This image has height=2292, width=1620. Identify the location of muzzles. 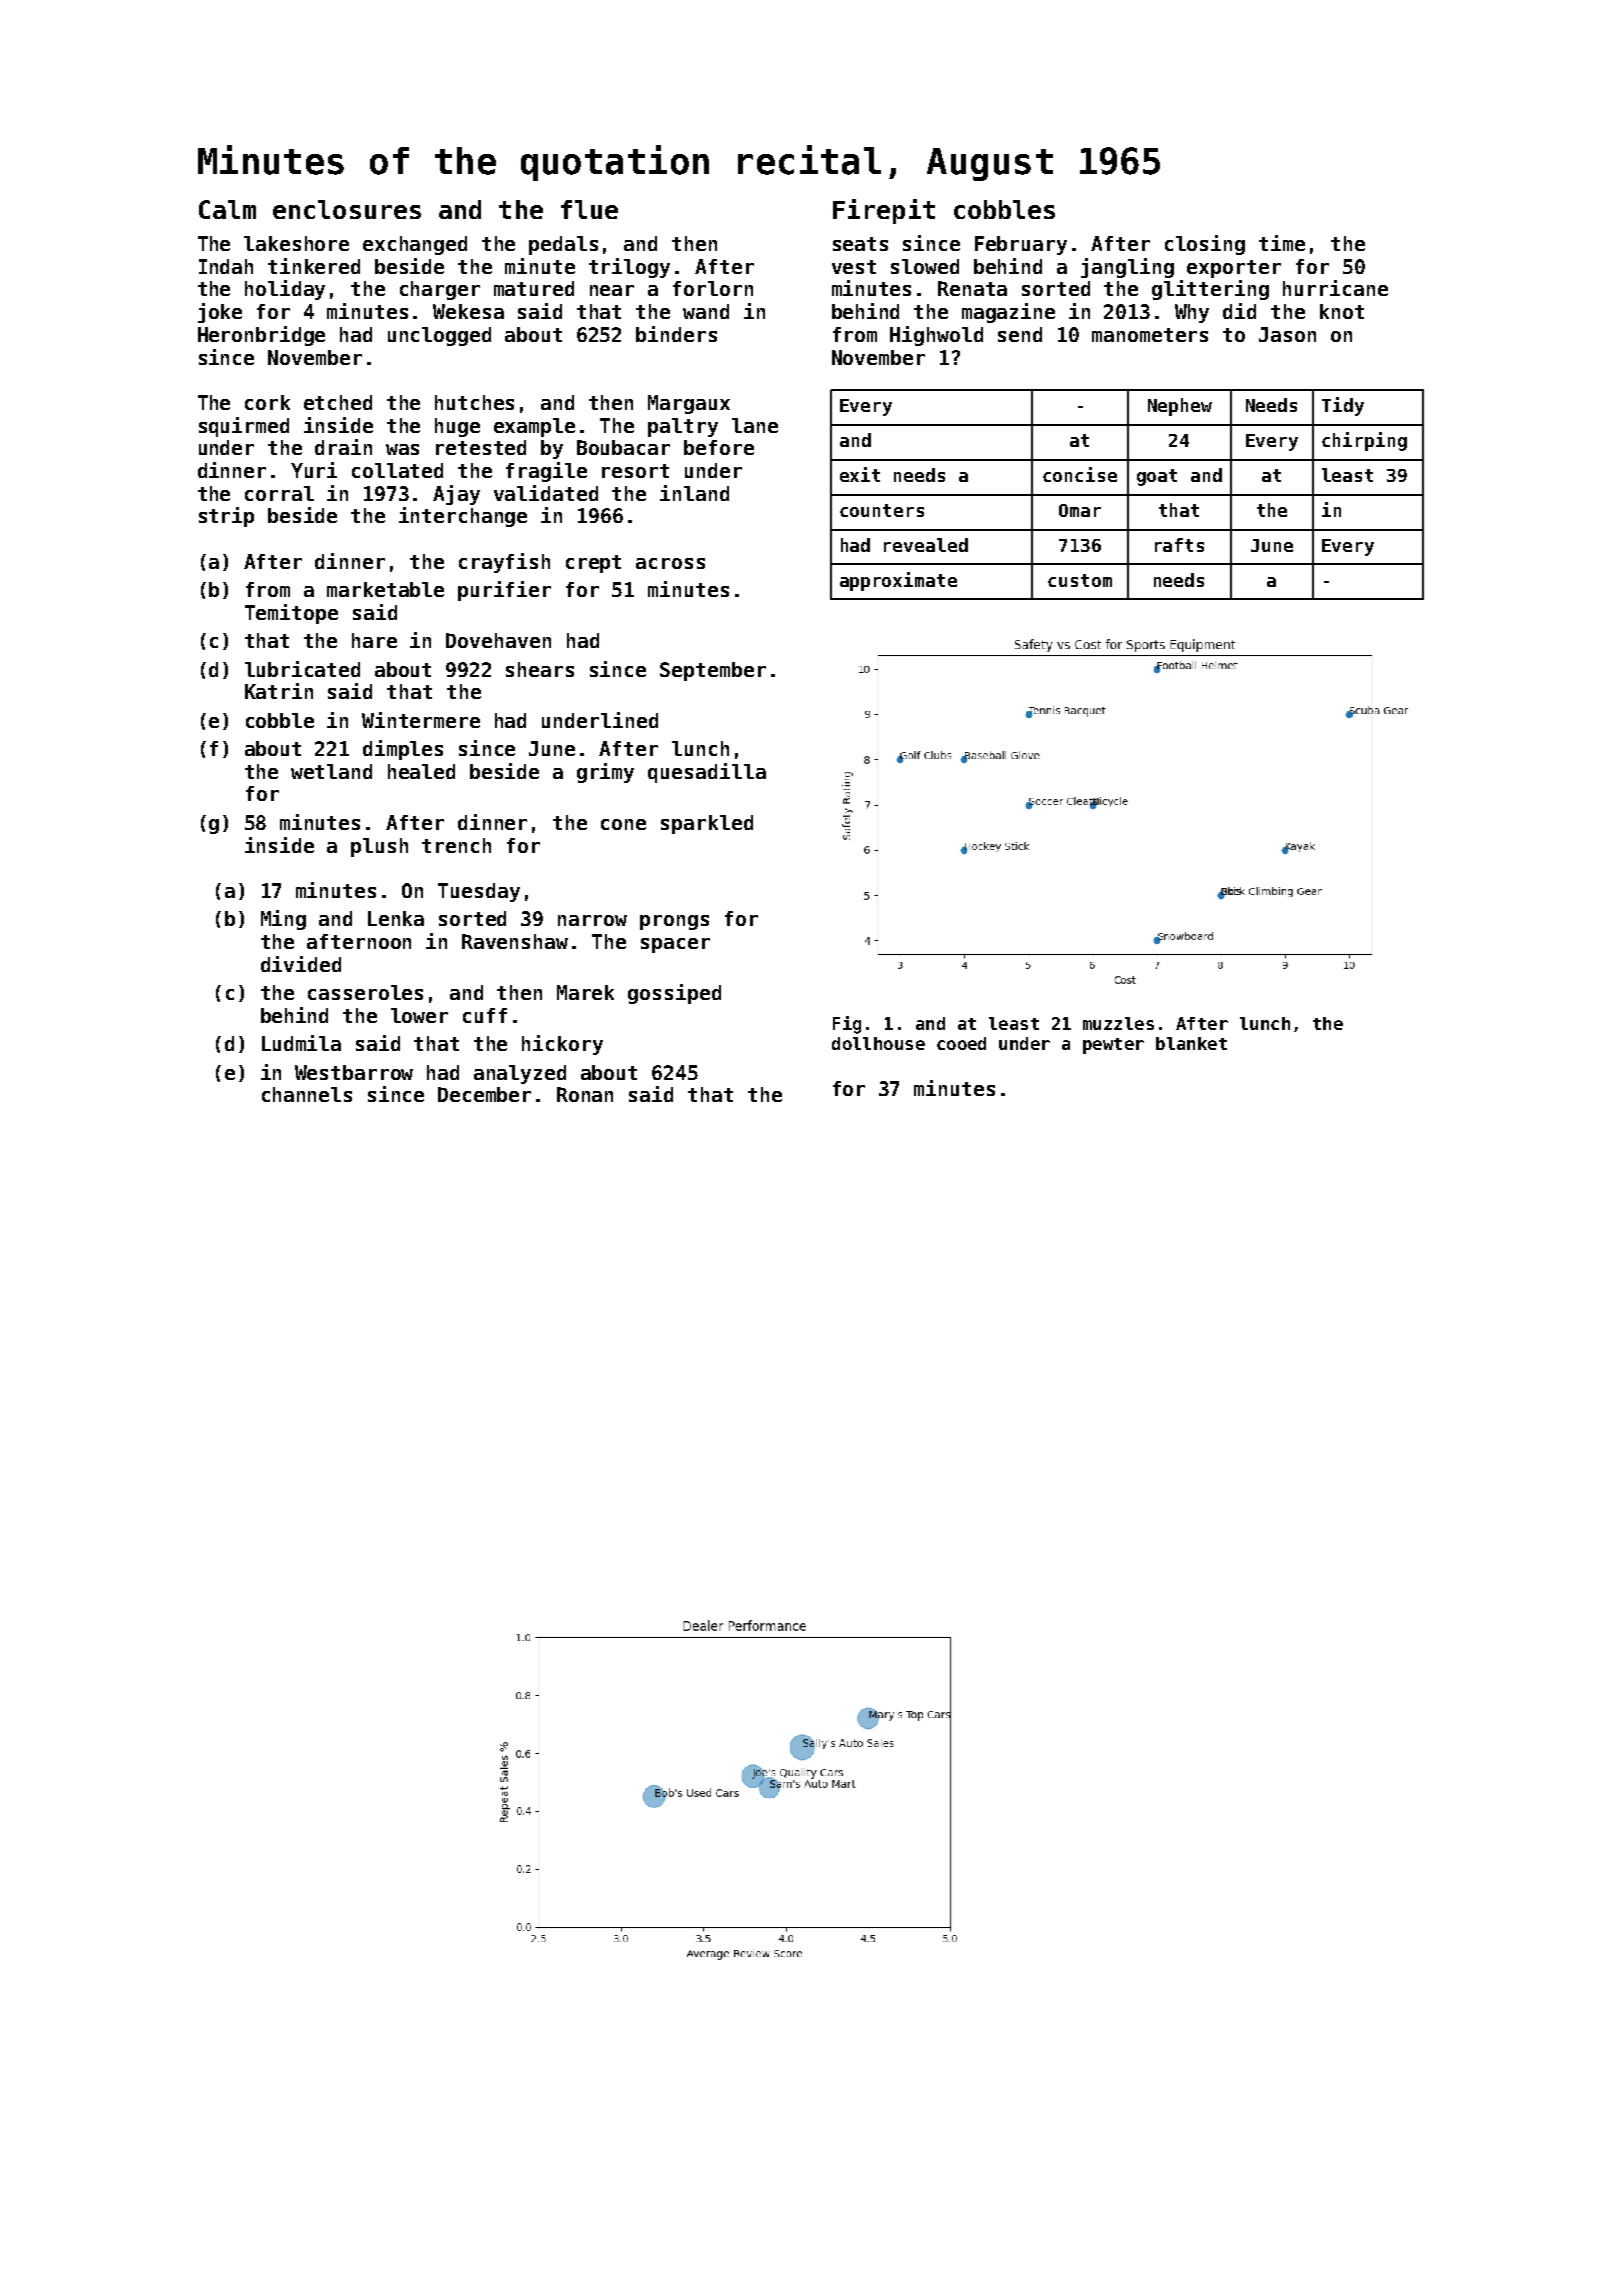
(1118, 1023).
